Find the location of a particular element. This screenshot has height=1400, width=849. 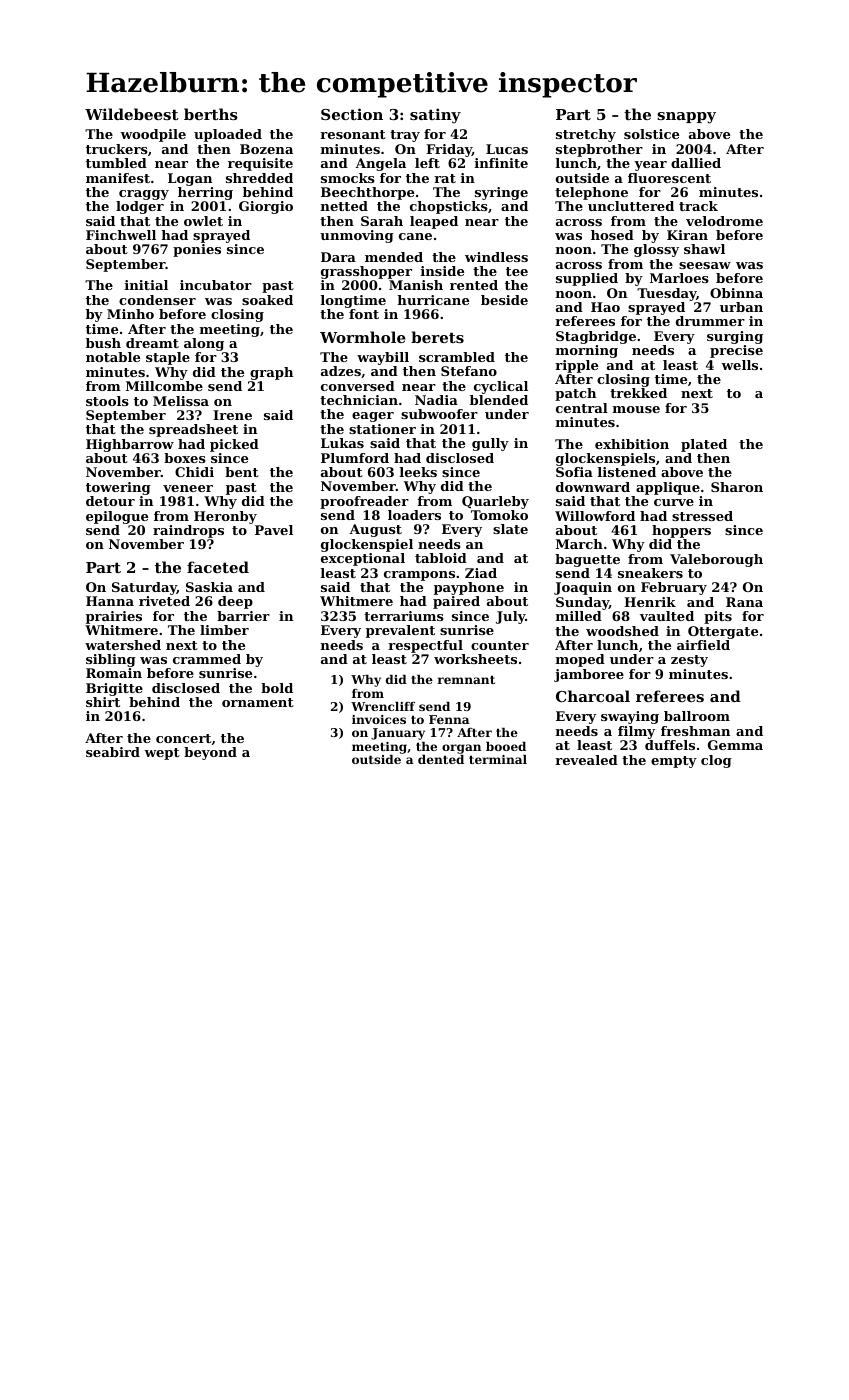

crampons is located at coordinates (419, 576).
